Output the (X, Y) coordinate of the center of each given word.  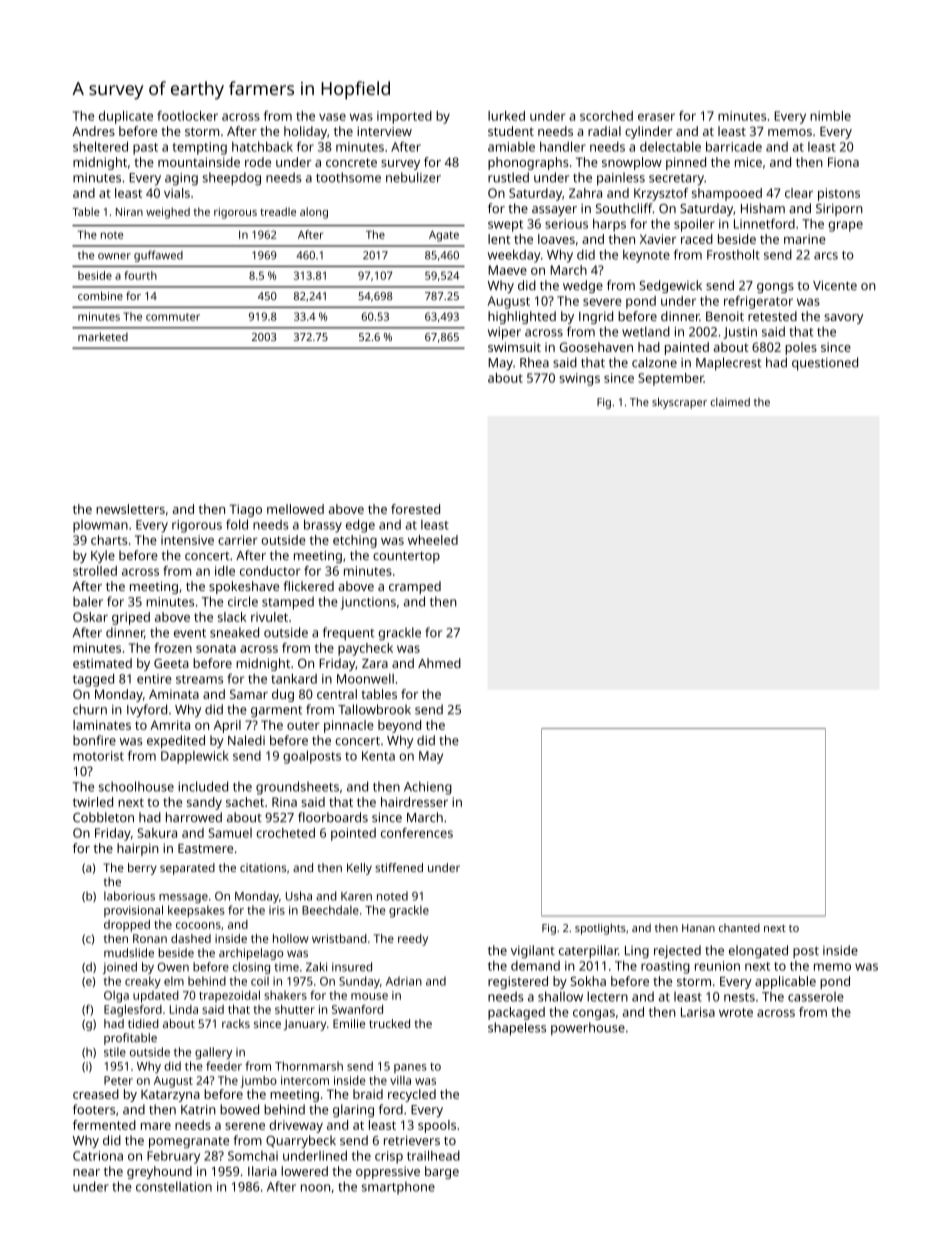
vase (332, 117)
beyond (399, 726)
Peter (118, 1080)
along (314, 213)
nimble (830, 116)
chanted (739, 928)
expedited (176, 741)
